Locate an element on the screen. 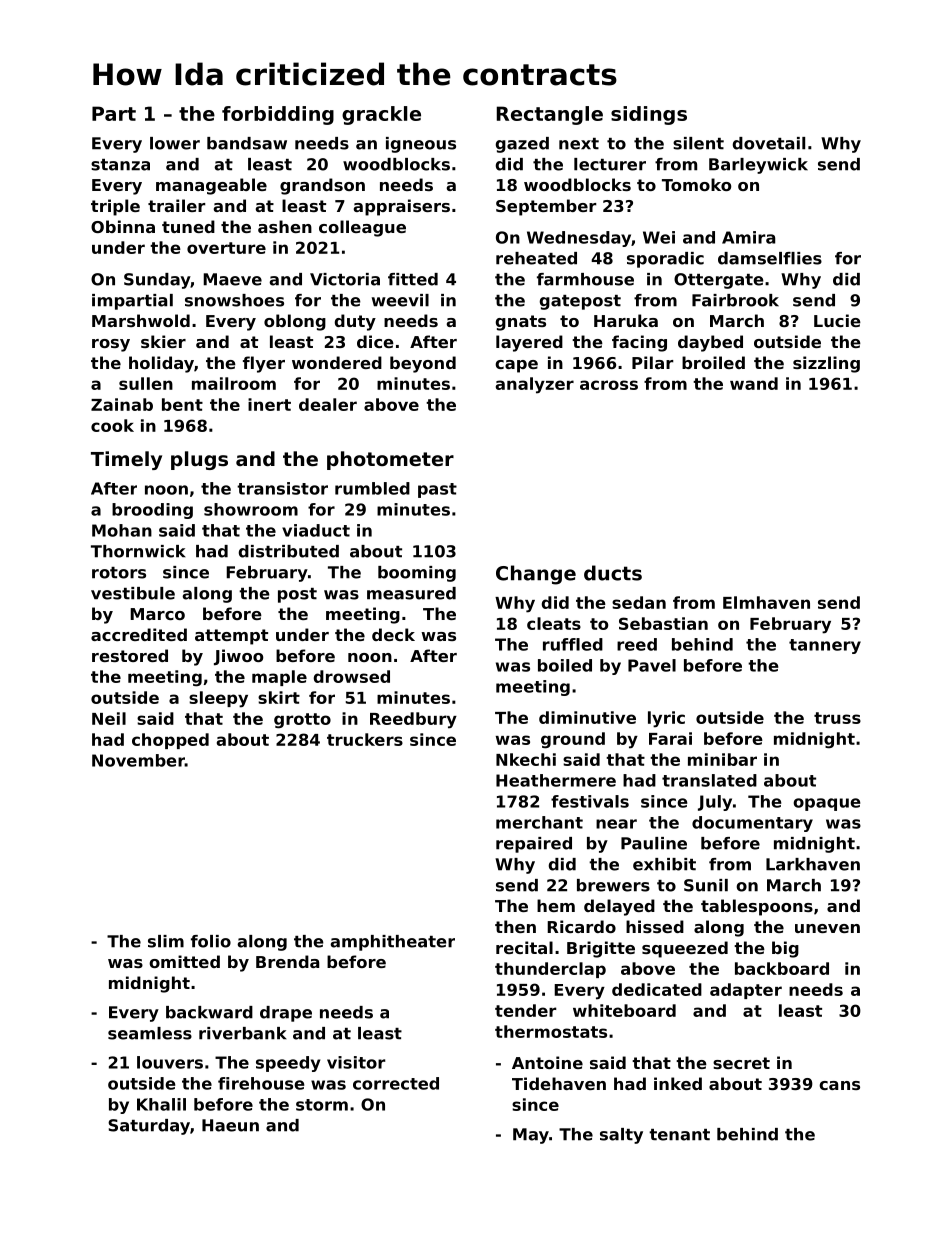  repaired is located at coordinates (534, 845).
